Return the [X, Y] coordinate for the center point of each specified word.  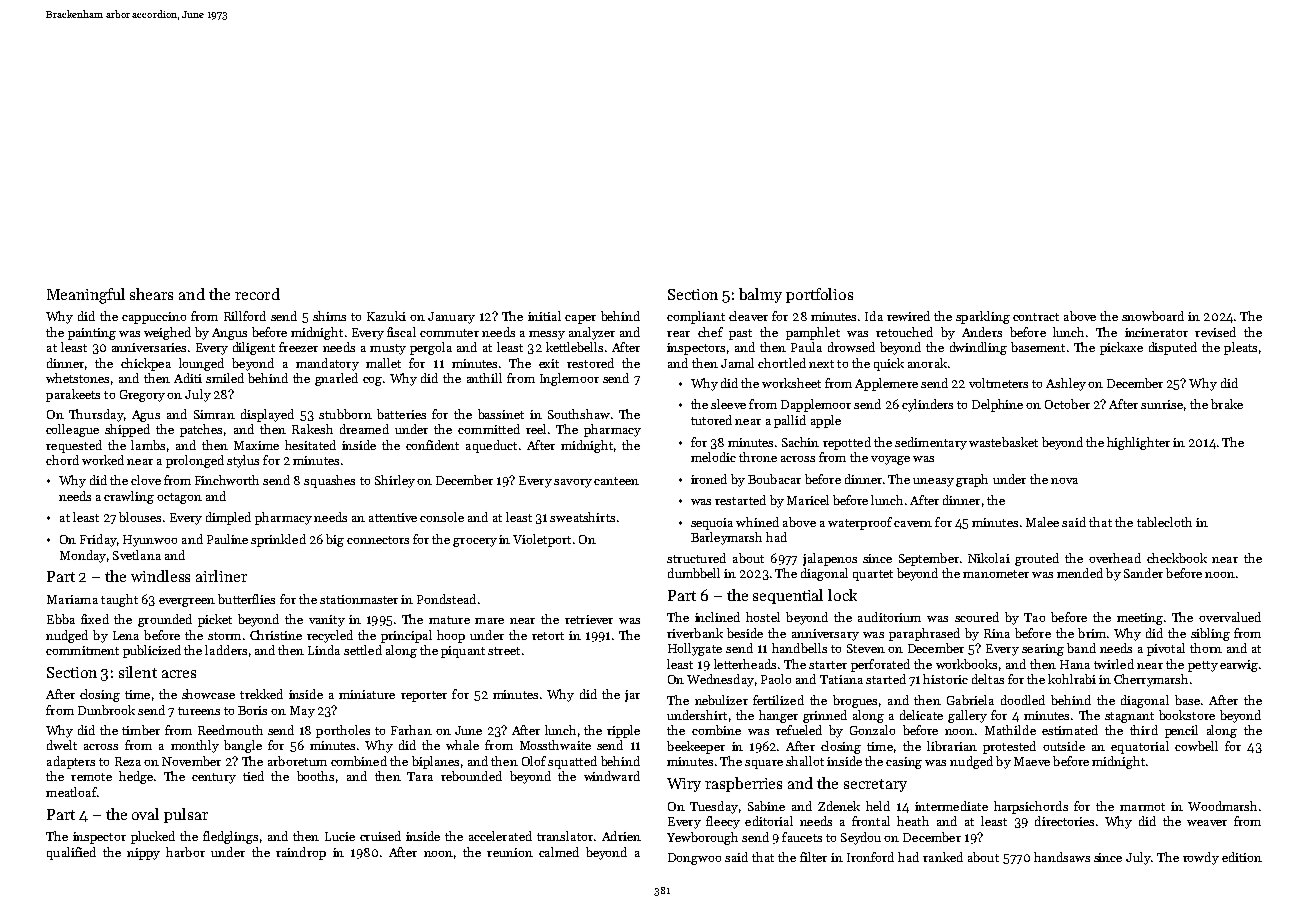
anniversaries [149, 347]
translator [565, 836]
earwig [1239, 666]
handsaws [1062, 857]
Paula [806, 347]
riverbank [695, 633]
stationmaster [359, 599]
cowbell [1196, 746]
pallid [790, 421]
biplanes [435, 762]
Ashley [1066, 384]
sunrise [1162, 404]
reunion [510, 852]
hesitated [310, 445]
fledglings [230, 837]
